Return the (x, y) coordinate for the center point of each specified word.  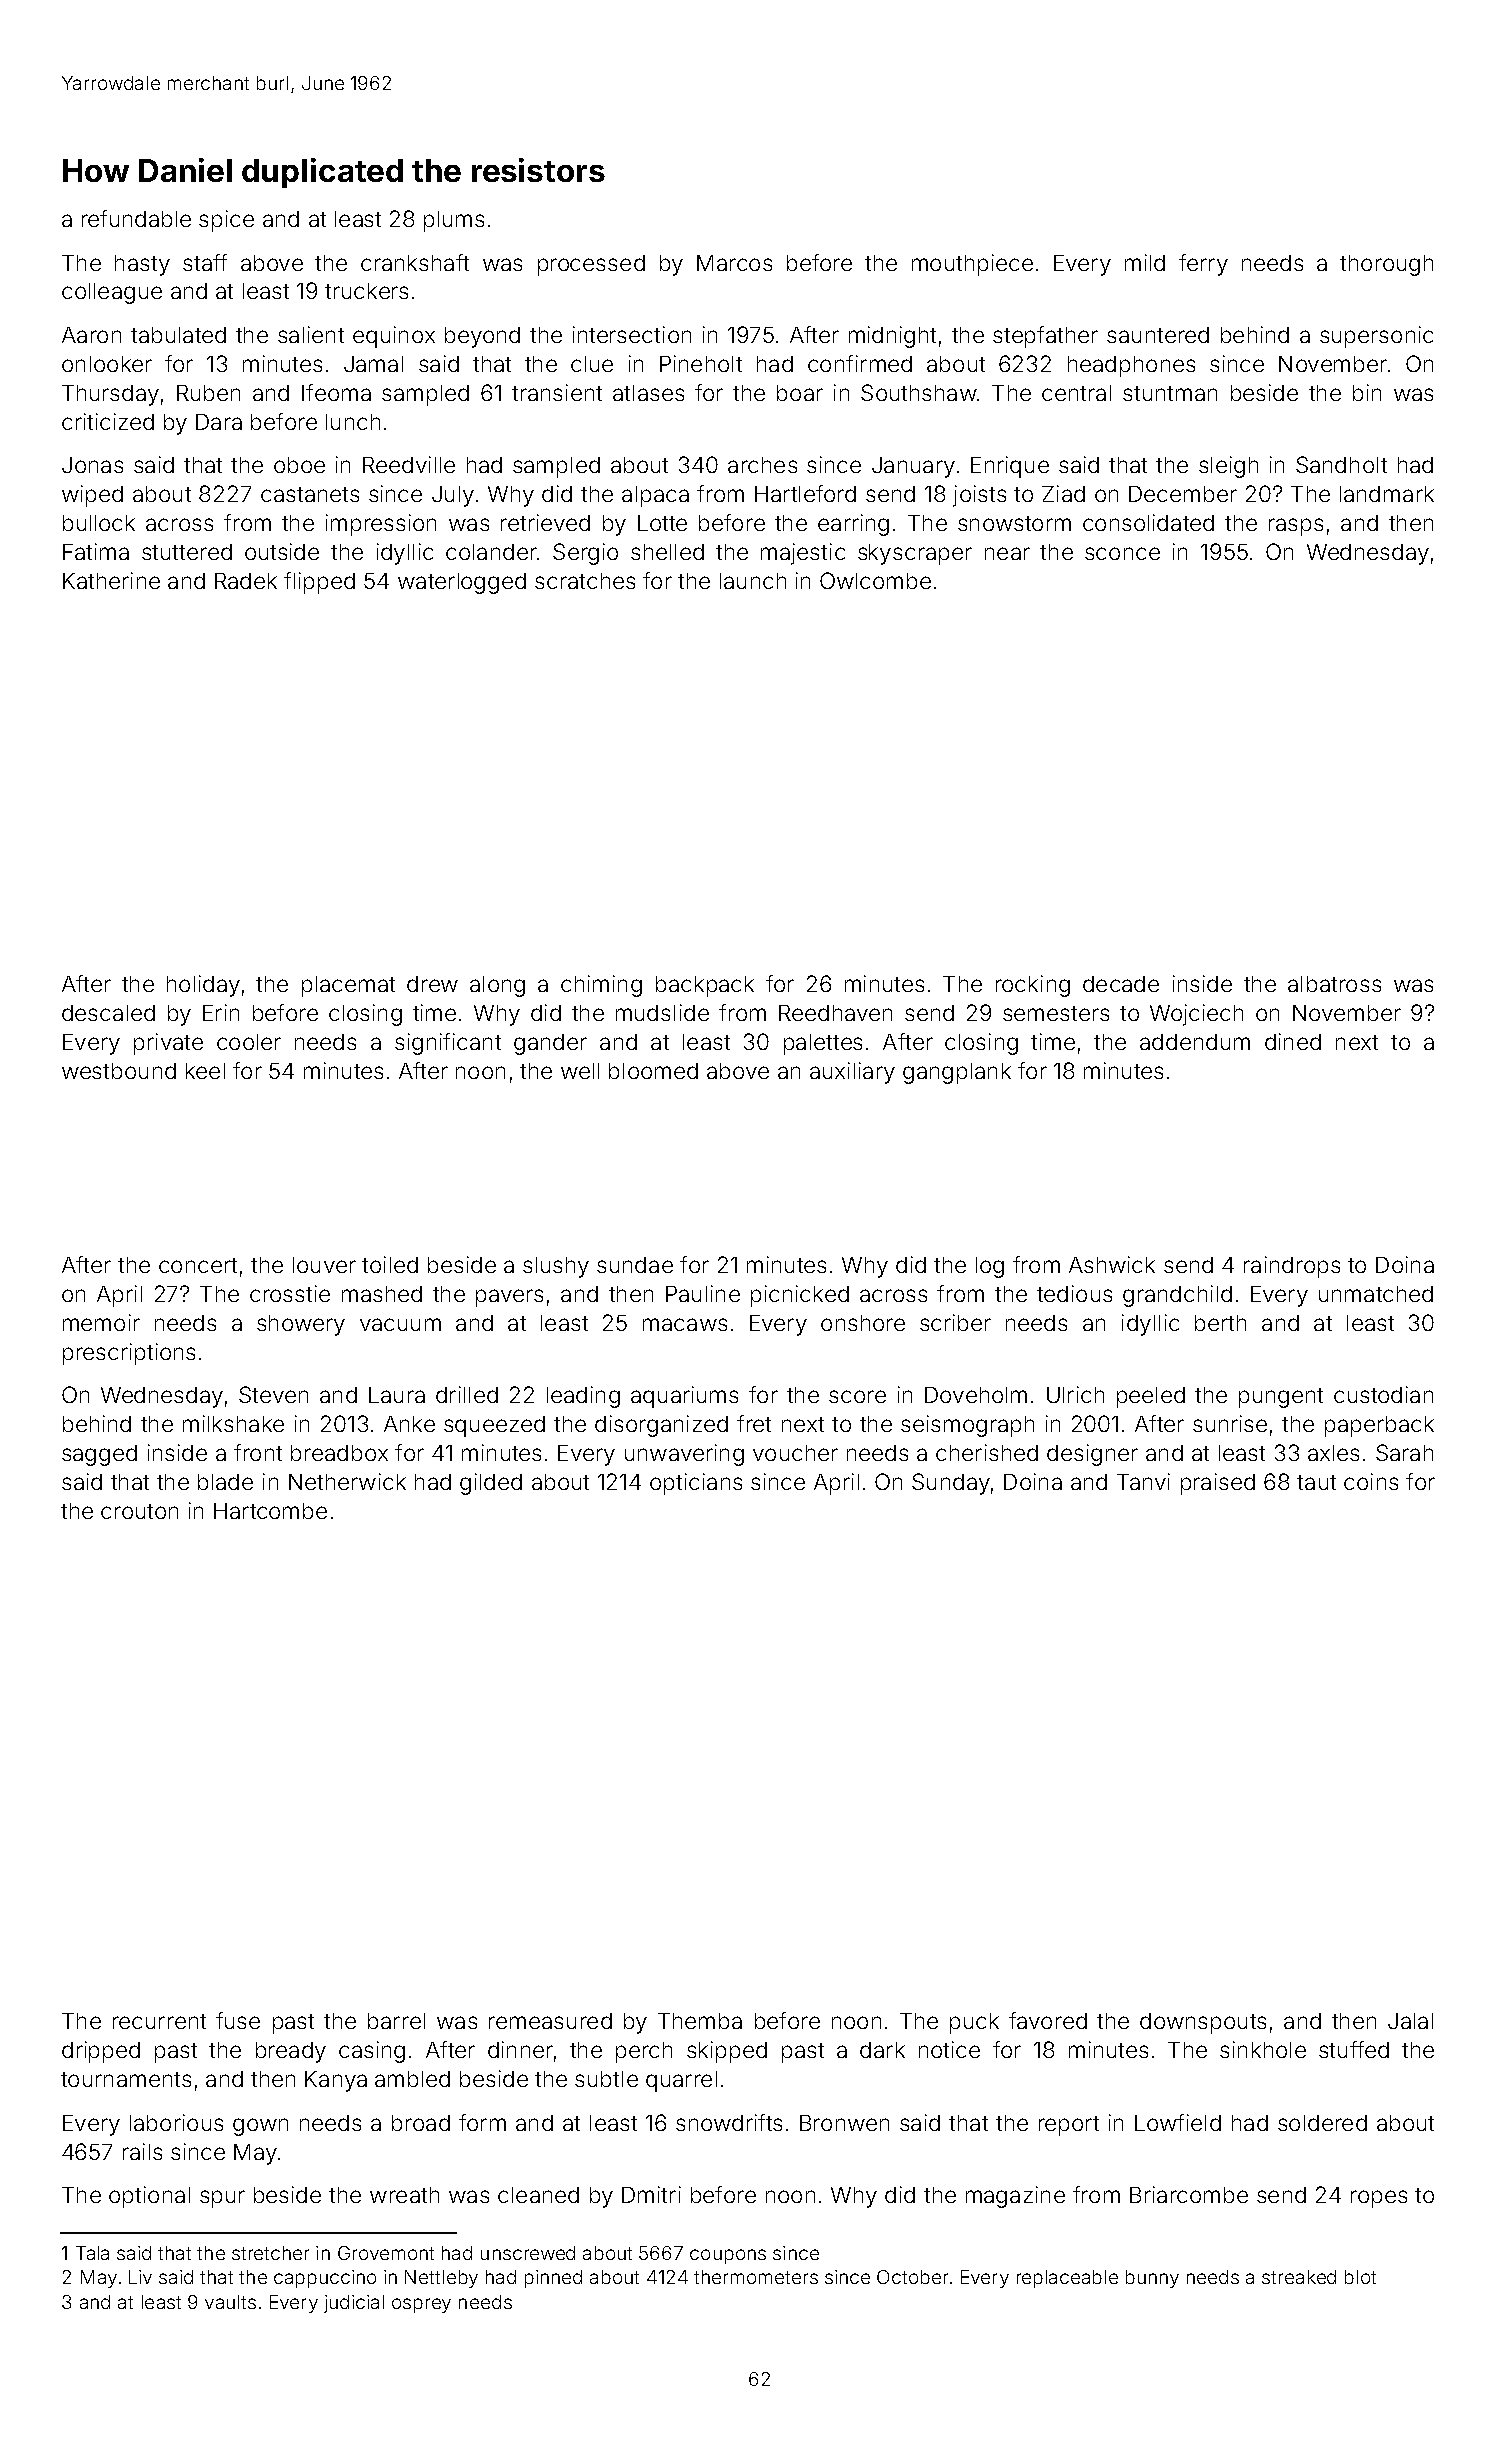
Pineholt (701, 363)
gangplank (957, 1073)
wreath (404, 2195)
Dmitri (651, 2194)
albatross (1334, 984)
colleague (112, 293)
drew (432, 984)
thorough (1386, 265)
